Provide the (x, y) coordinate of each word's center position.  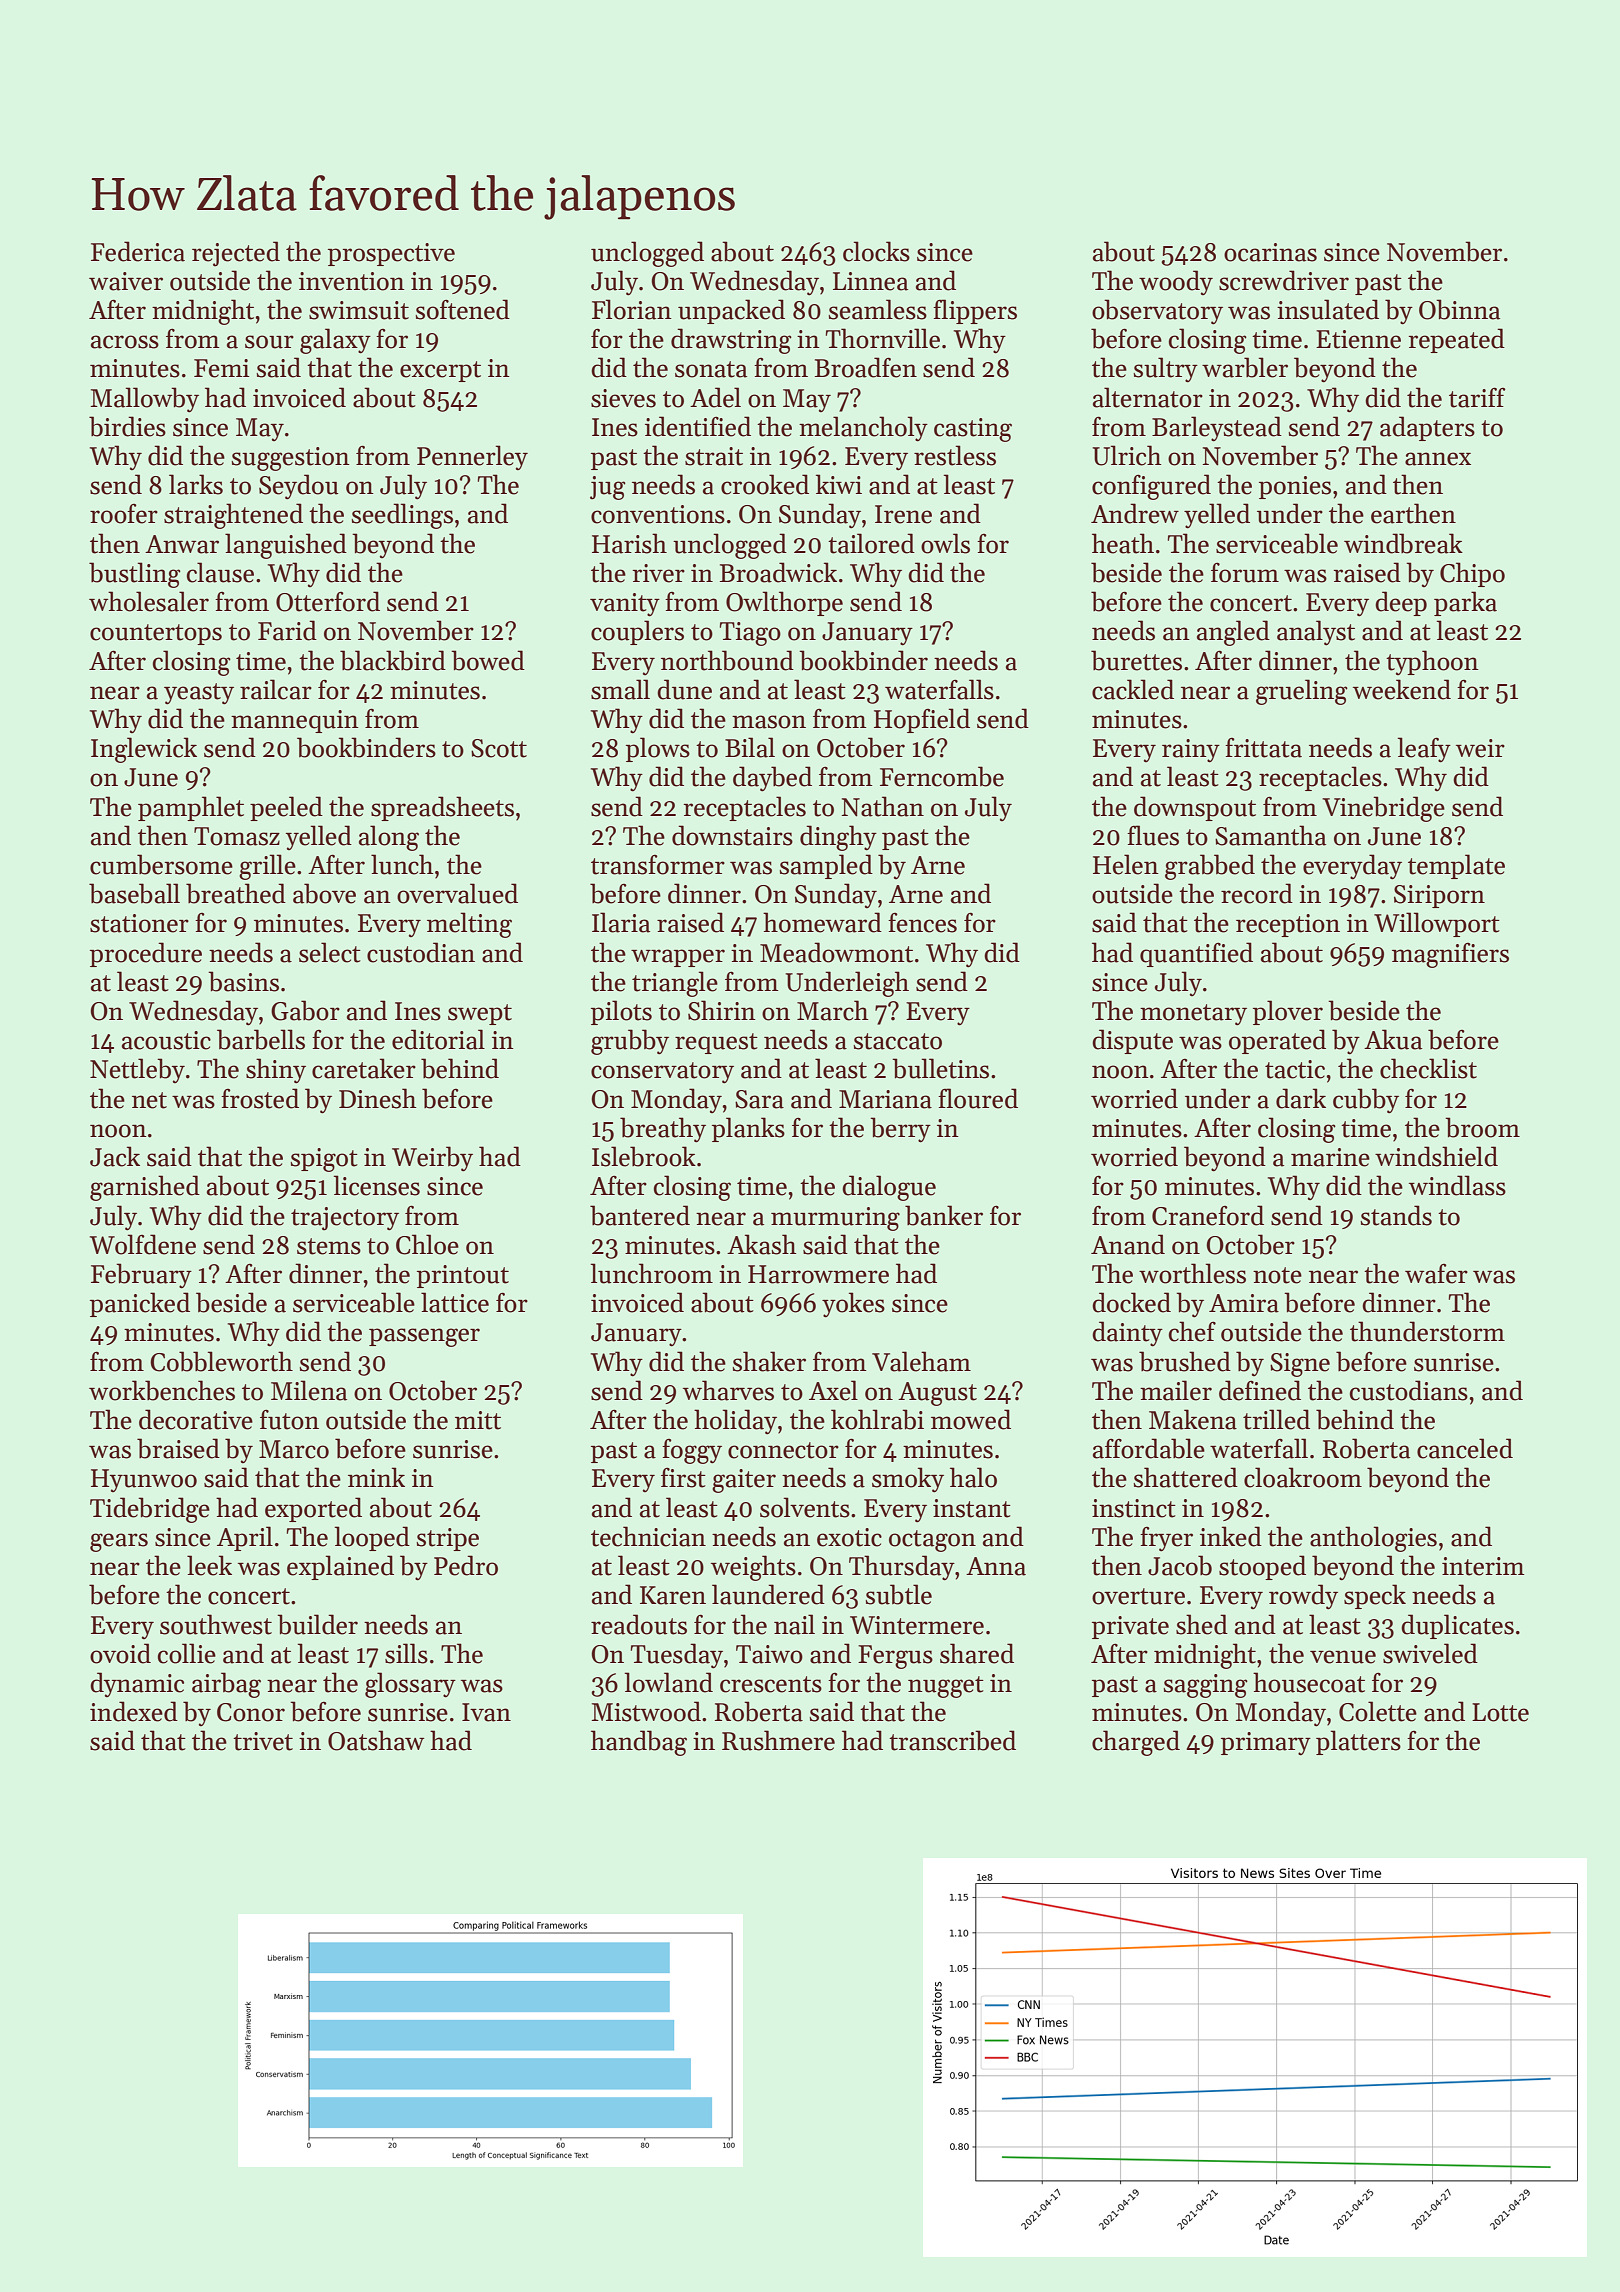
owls (945, 543)
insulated (1328, 309)
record (1257, 893)
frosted (260, 1098)
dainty (1127, 1334)
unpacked (731, 311)
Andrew (1135, 513)
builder (317, 1624)
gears (119, 1542)
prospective (391, 254)
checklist (1428, 1068)
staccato (897, 1041)
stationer (139, 923)
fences (922, 923)
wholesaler (149, 601)
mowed (971, 1419)
